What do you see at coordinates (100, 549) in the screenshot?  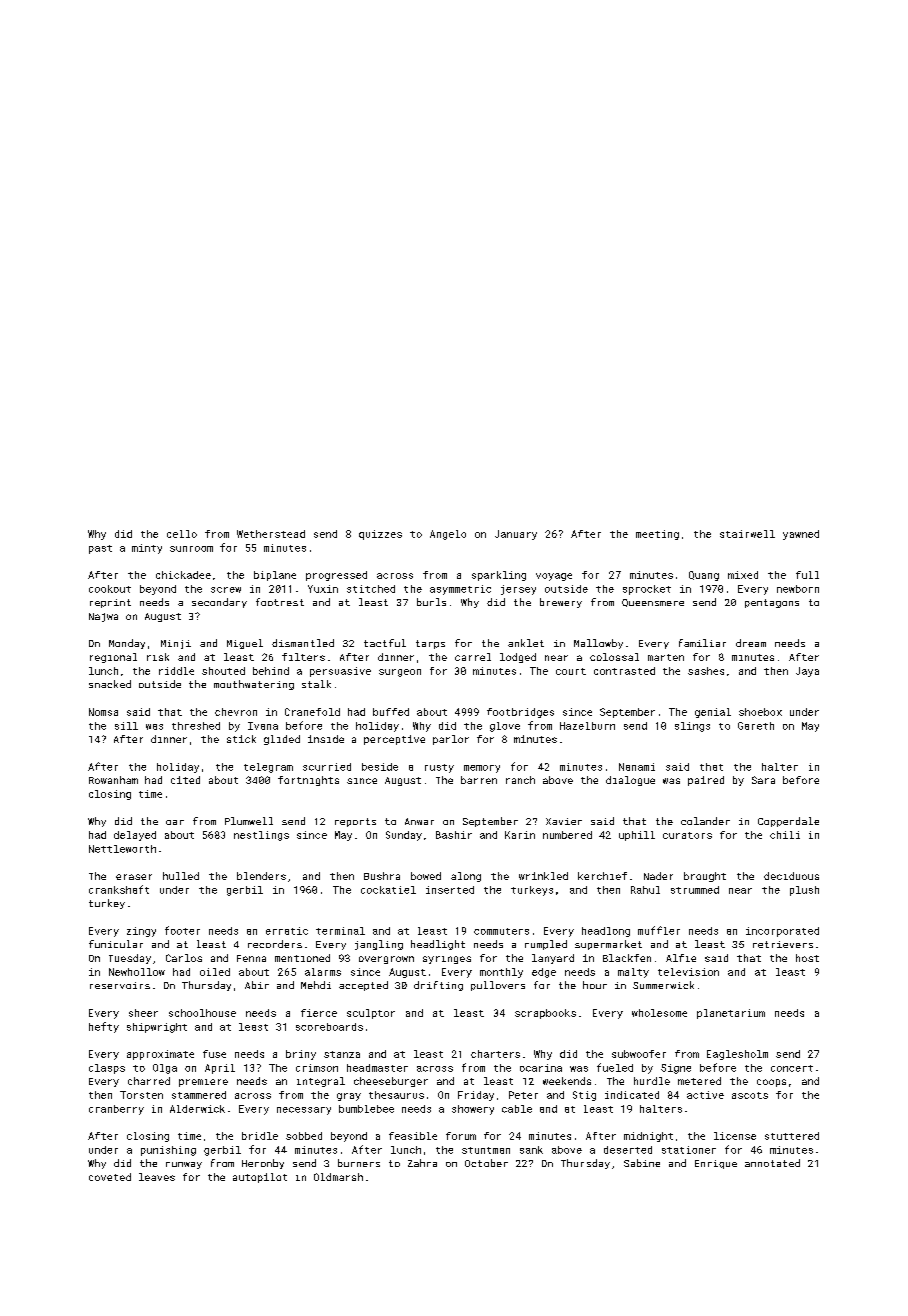 I see `past` at bounding box center [100, 549].
